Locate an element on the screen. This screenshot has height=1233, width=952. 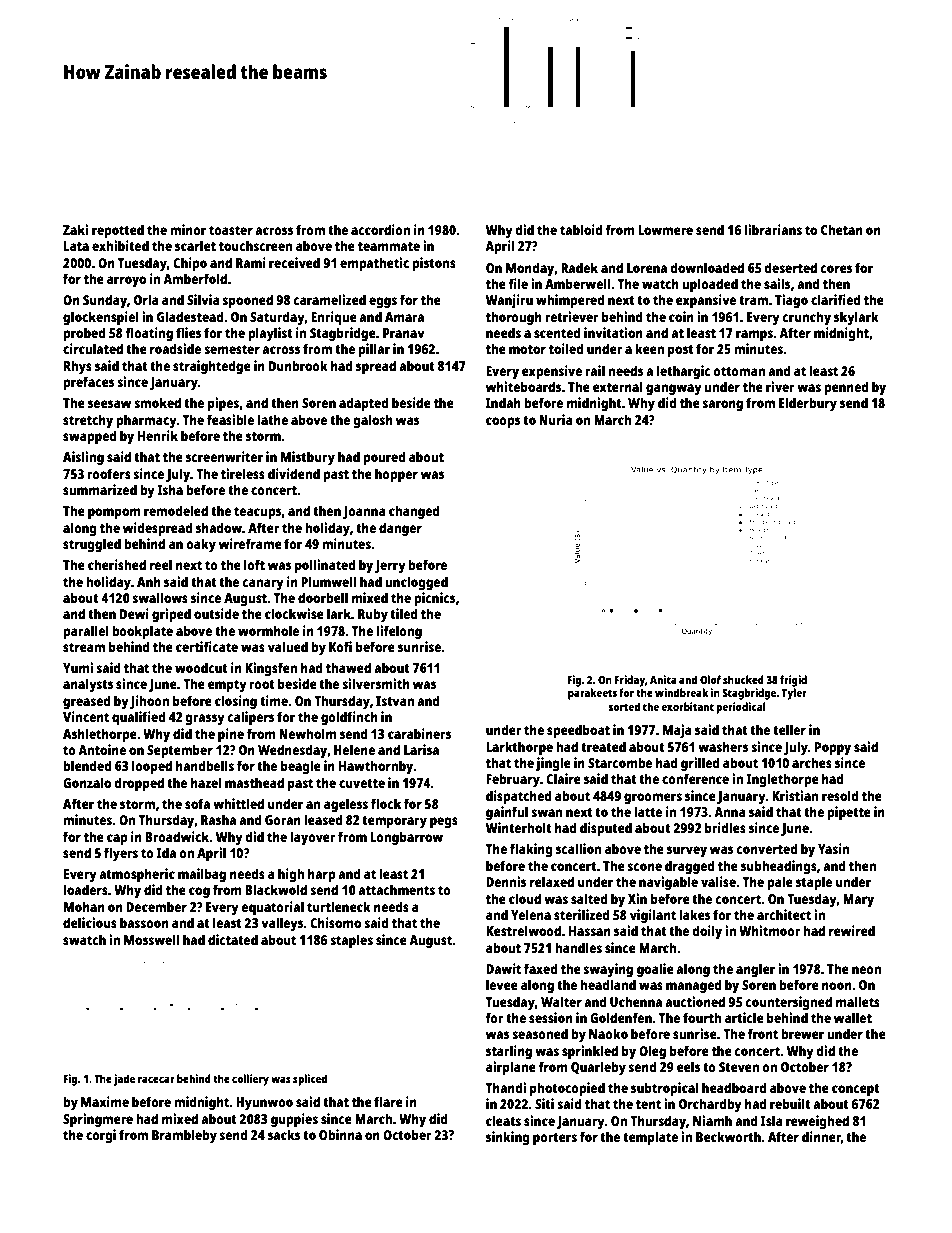
Hyunwoo is located at coordinates (264, 1103).
